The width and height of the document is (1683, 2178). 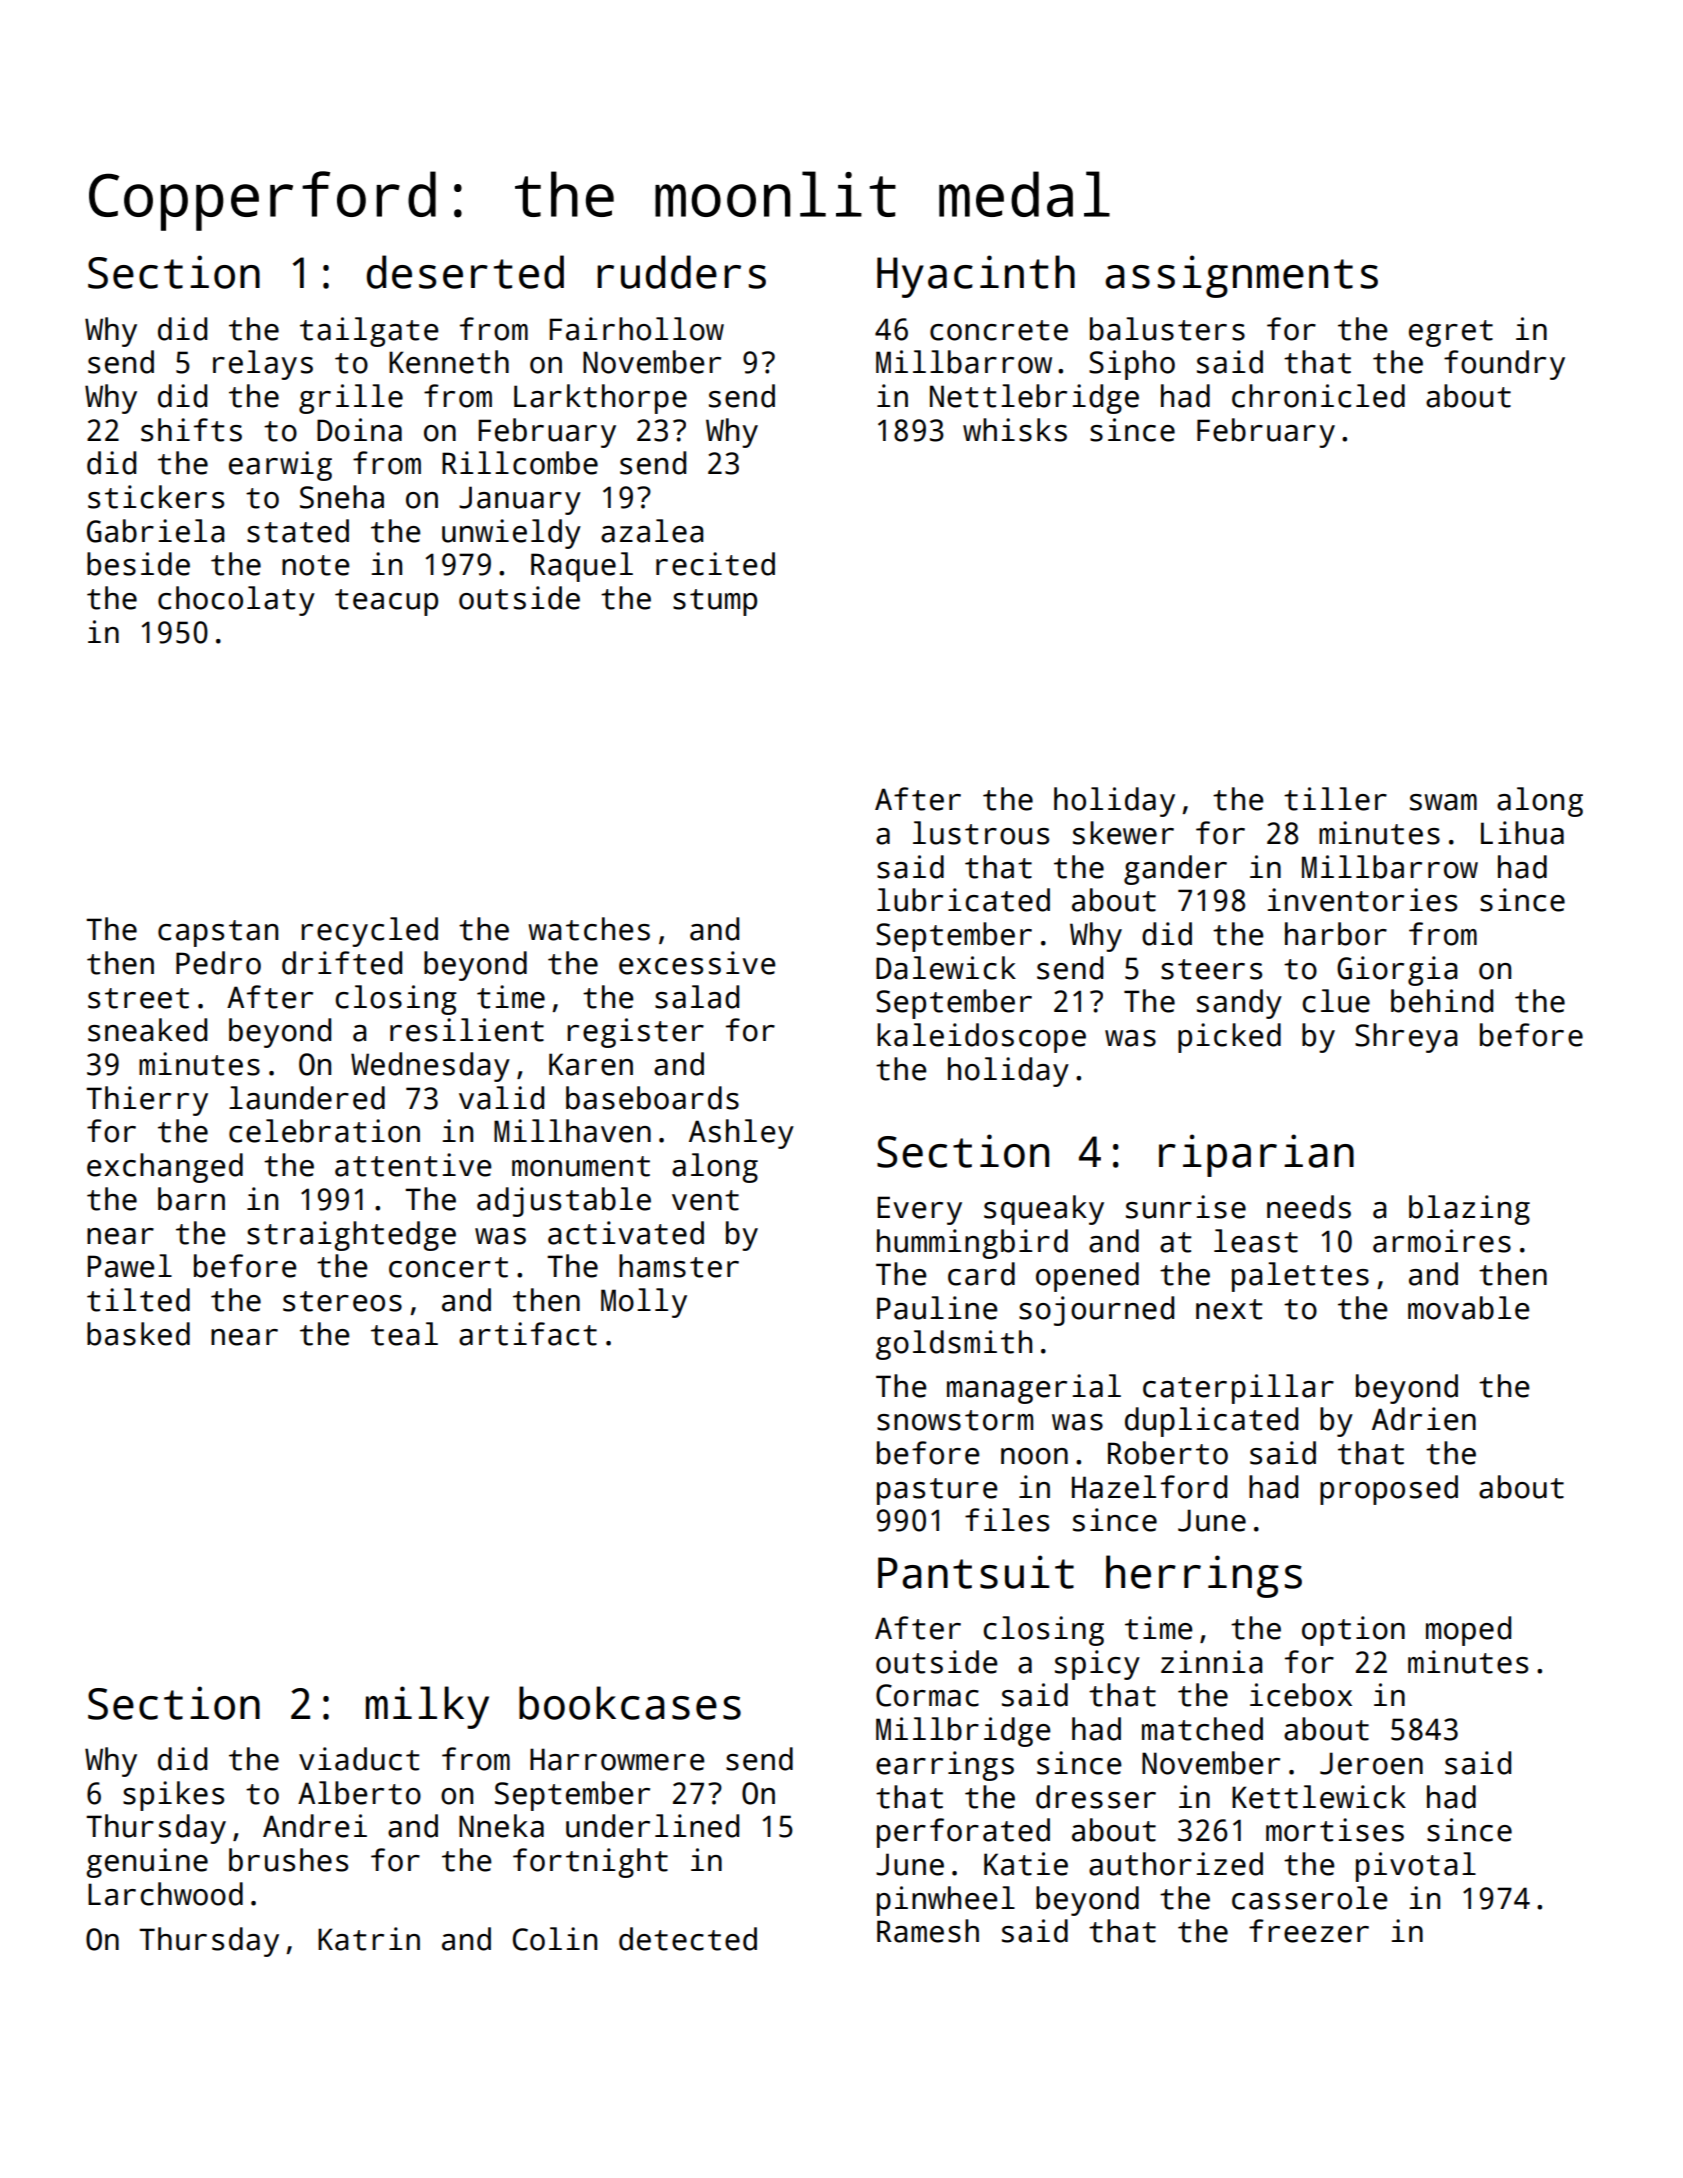 What do you see at coordinates (218, 933) in the document?
I see `capstan` at bounding box center [218, 933].
